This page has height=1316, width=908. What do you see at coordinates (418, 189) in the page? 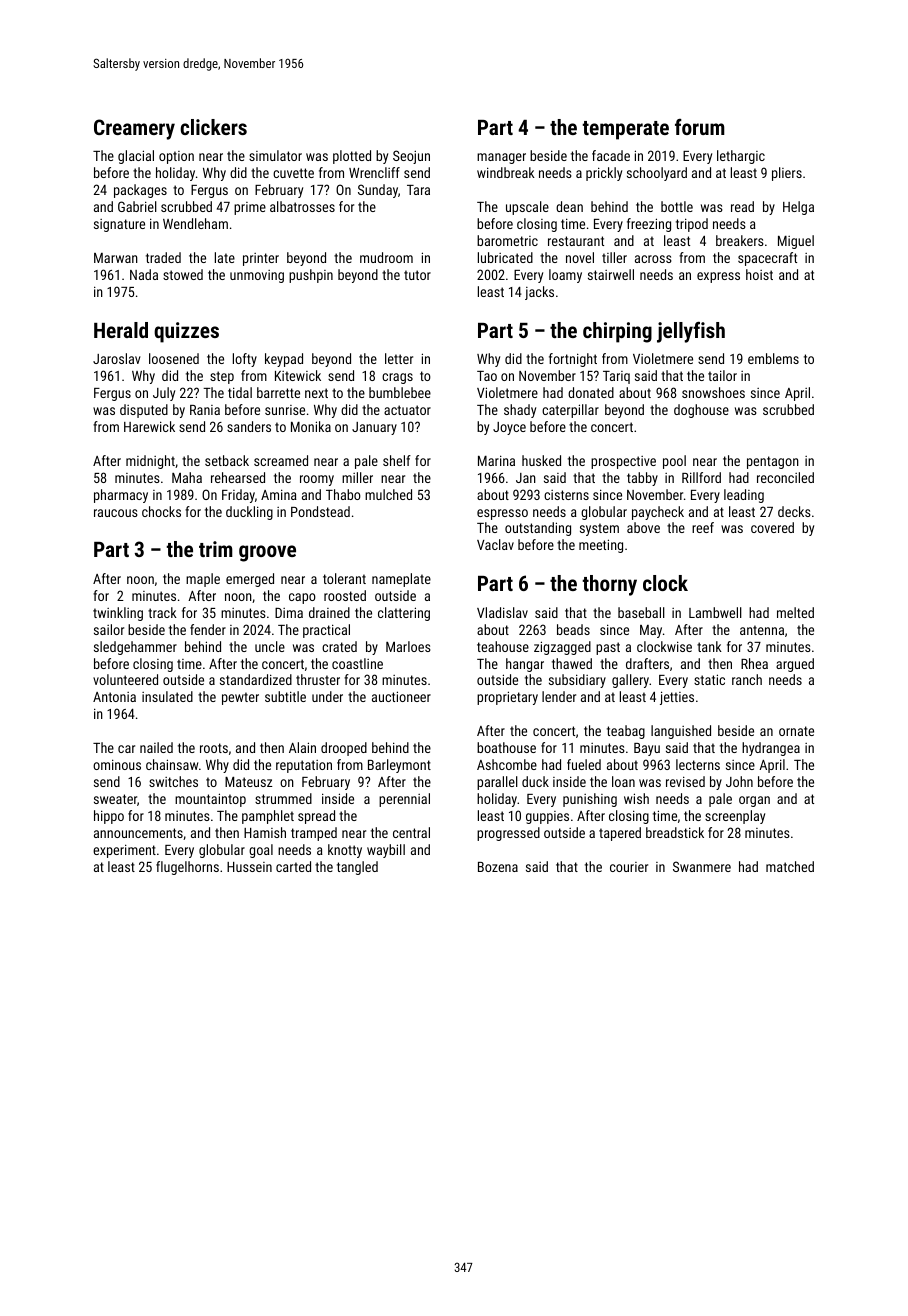
I see `Tara` at bounding box center [418, 189].
